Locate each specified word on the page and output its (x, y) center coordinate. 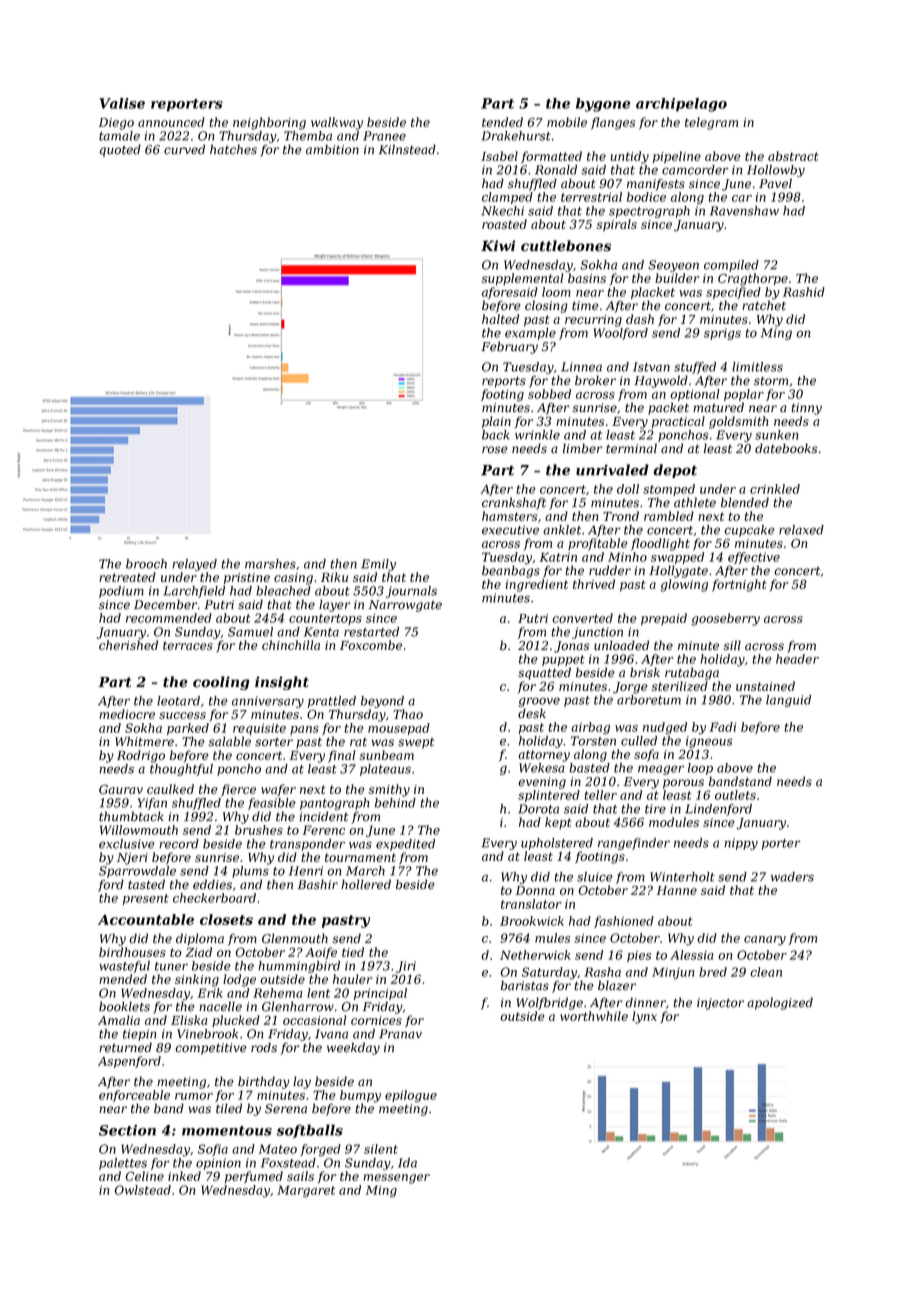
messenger (396, 1179)
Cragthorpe (753, 279)
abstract (793, 156)
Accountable (146, 919)
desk (532, 713)
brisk (645, 672)
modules (674, 822)
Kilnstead (407, 149)
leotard (178, 701)
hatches (233, 149)
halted (500, 319)
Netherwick (535, 955)
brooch (146, 564)
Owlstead (142, 1190)
